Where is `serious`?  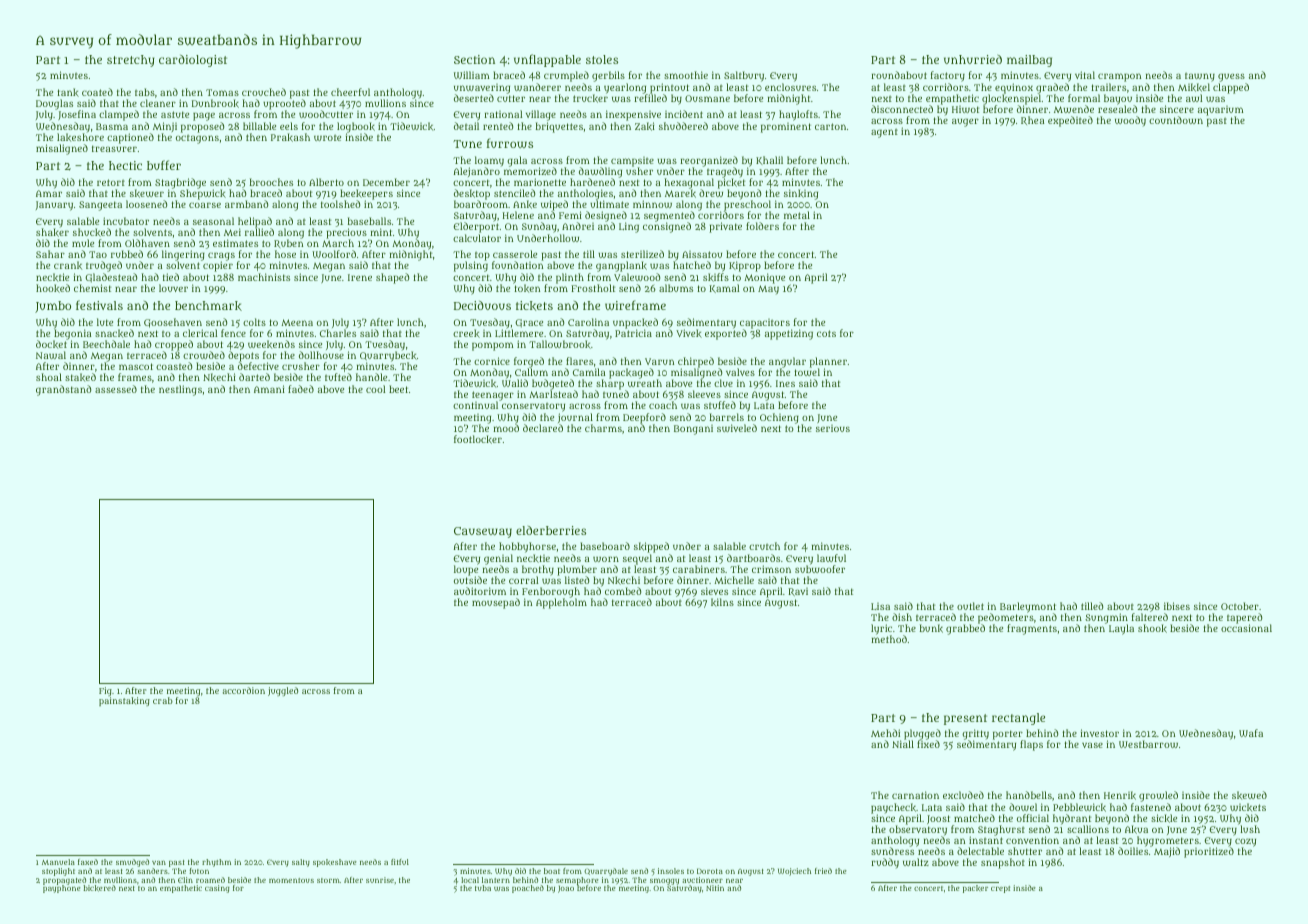
serious is located at coordinates (833, 428).
